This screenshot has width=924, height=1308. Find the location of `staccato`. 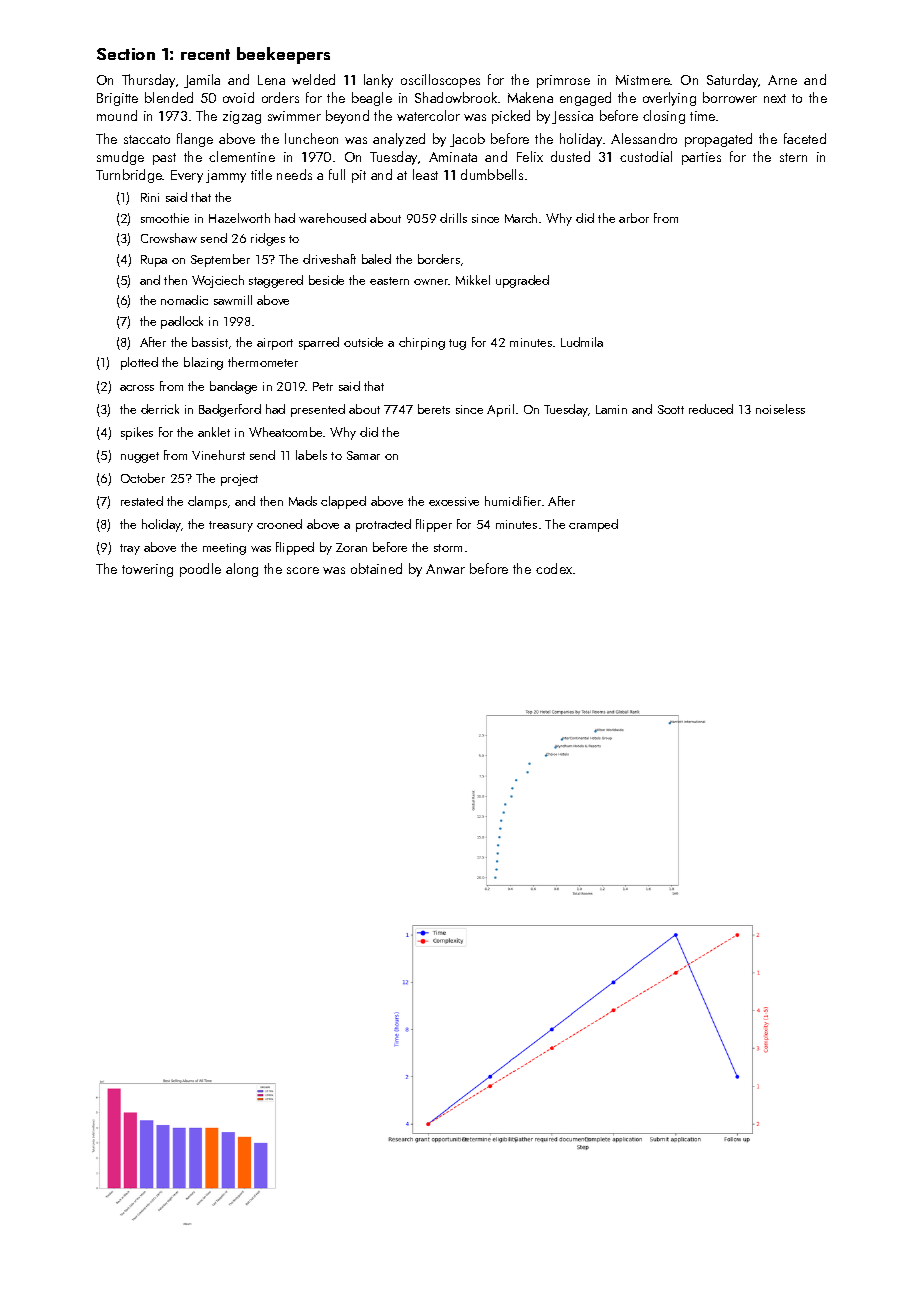

staccato is located at coordinates (147, 139).
